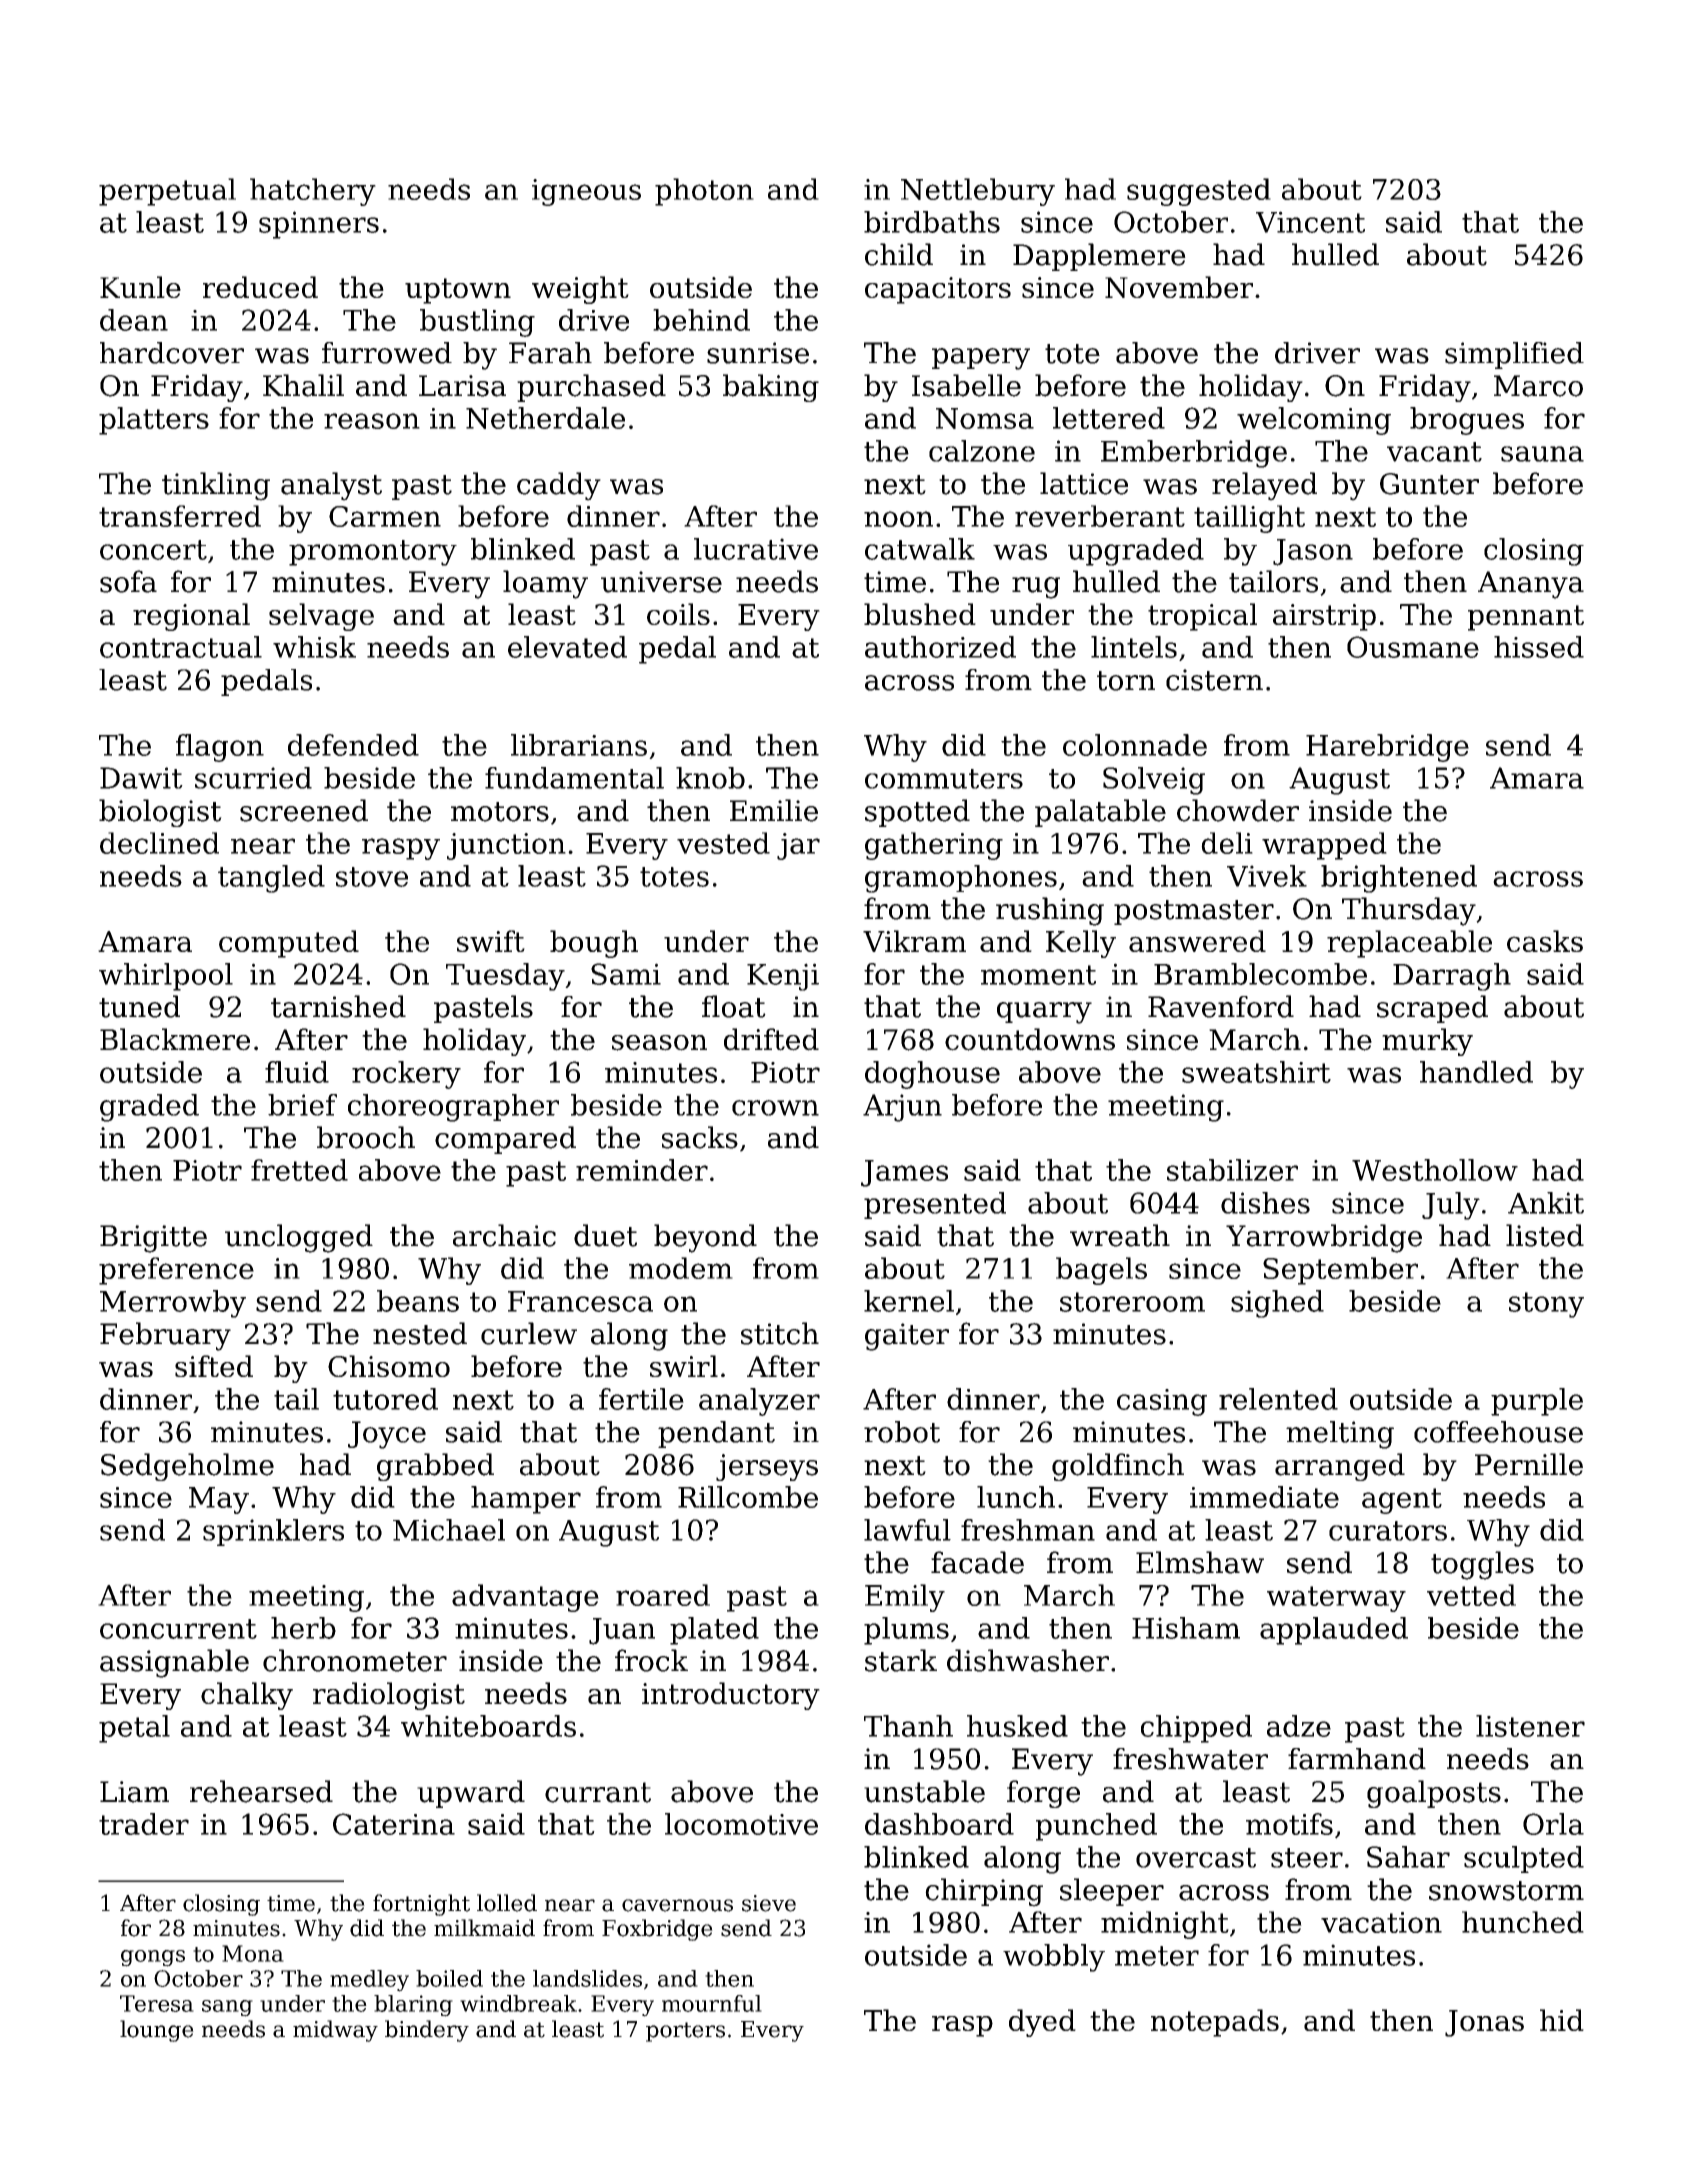 The height and width of the image is (2178, 1683). I want to click on storeroom, so click(1132, 1302).
